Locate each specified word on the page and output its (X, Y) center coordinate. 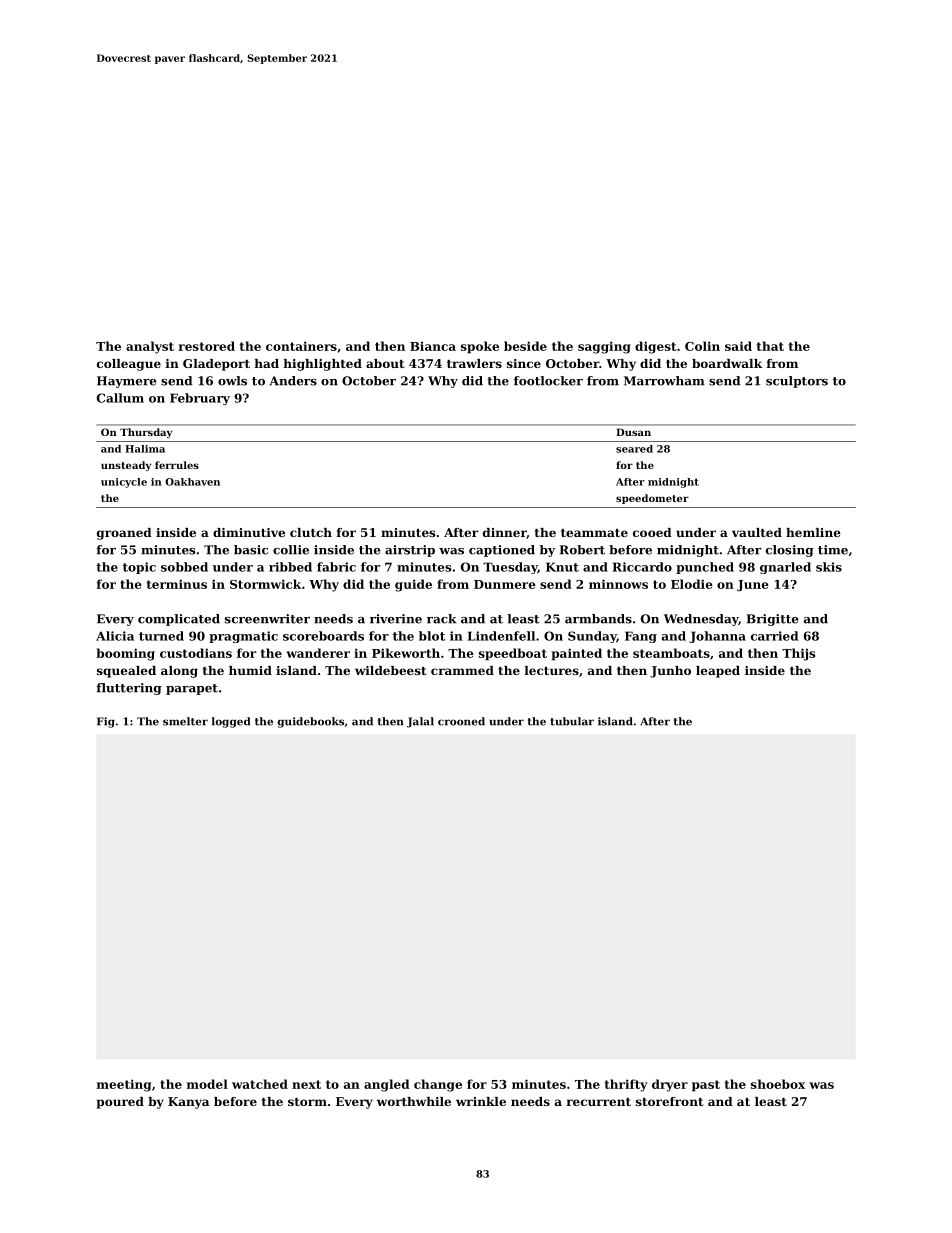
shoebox (778, 1084)
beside (525, 346)
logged (231, 722)
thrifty (626, 1085)
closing (790, 551)
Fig (106, 722)
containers (301, 346)
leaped (718, 672)
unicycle (124, 483)
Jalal (420, 722)
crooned (461, 721)
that (770, 346)
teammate (594, 533)
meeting (124, 1085)
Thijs (798, 654)
